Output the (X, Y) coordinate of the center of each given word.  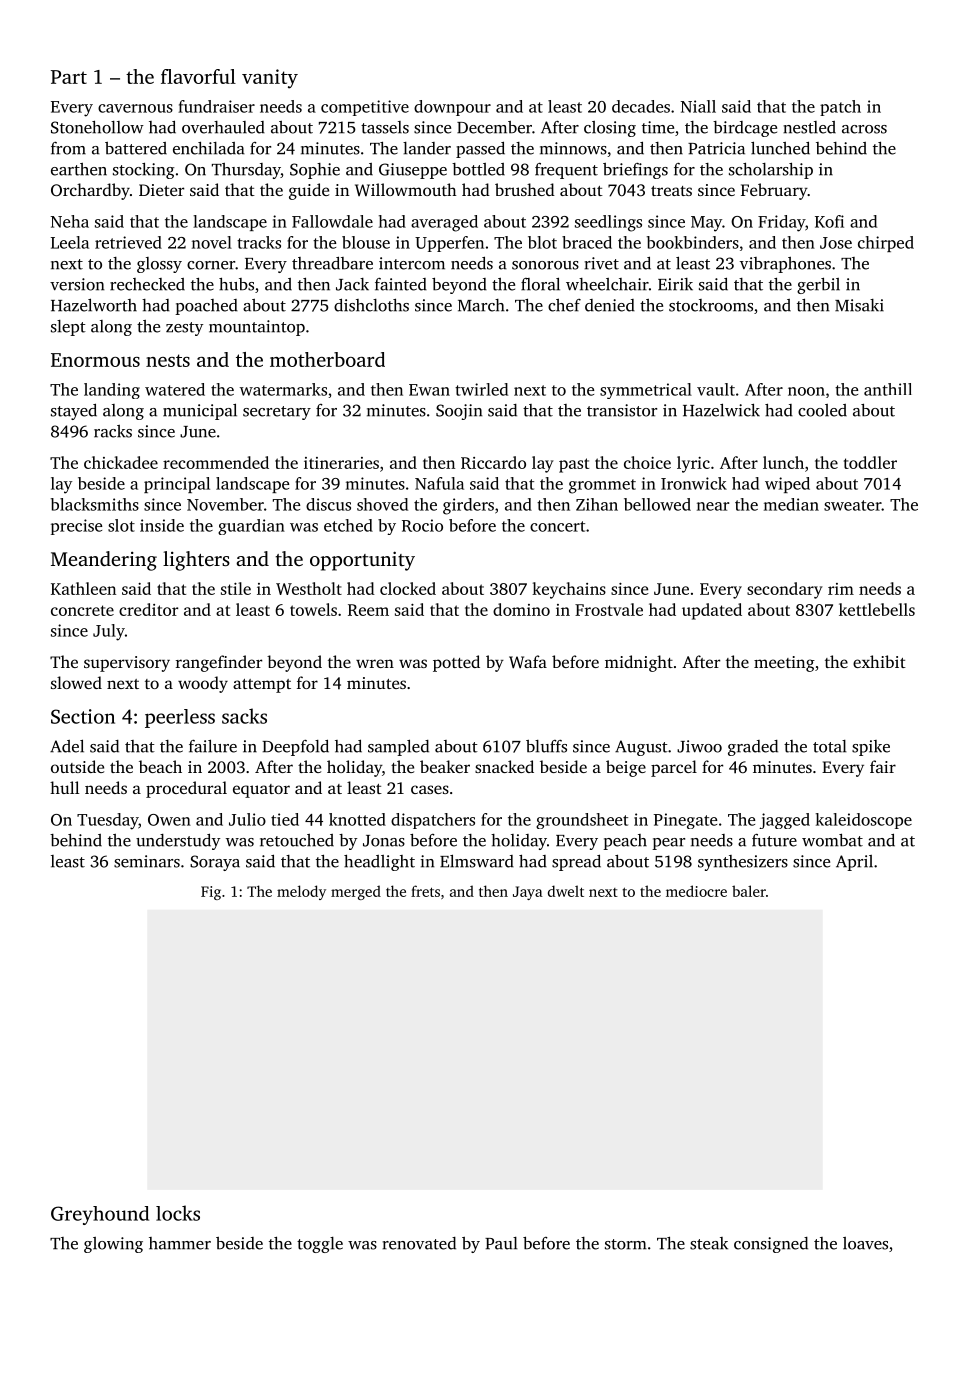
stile (236, 588)
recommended (216, 462)
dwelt (566, 891)
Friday (781, 223)
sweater (853, 505)
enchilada (209, 148)
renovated (419, 1243)
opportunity (362, 561)
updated (712, 611)
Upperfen (449, 244)
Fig (211, 893)
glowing (113, 1245)
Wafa (528, 662)
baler (749, 891)
